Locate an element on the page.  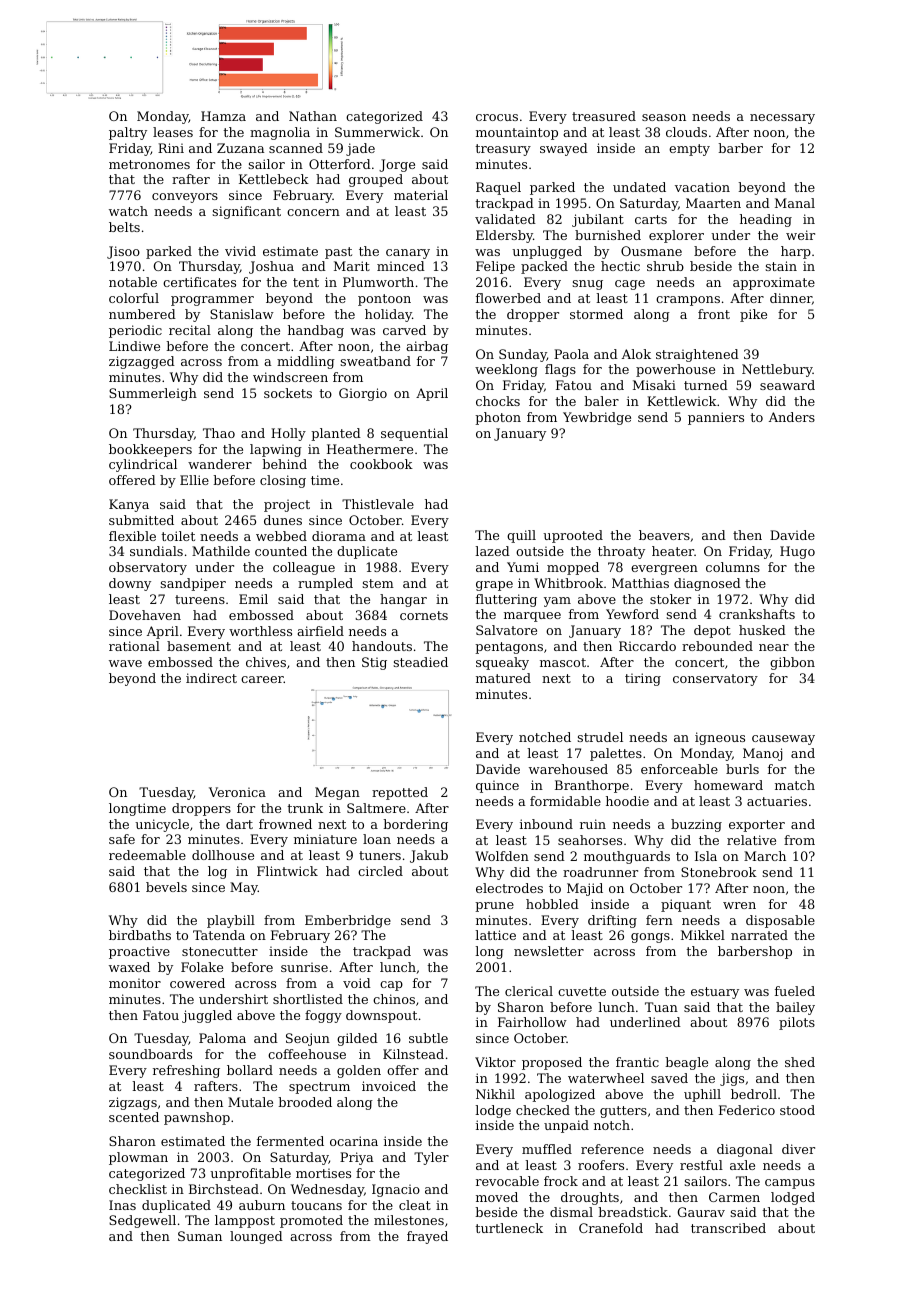
steadied is located at coordinates (420, 662).
